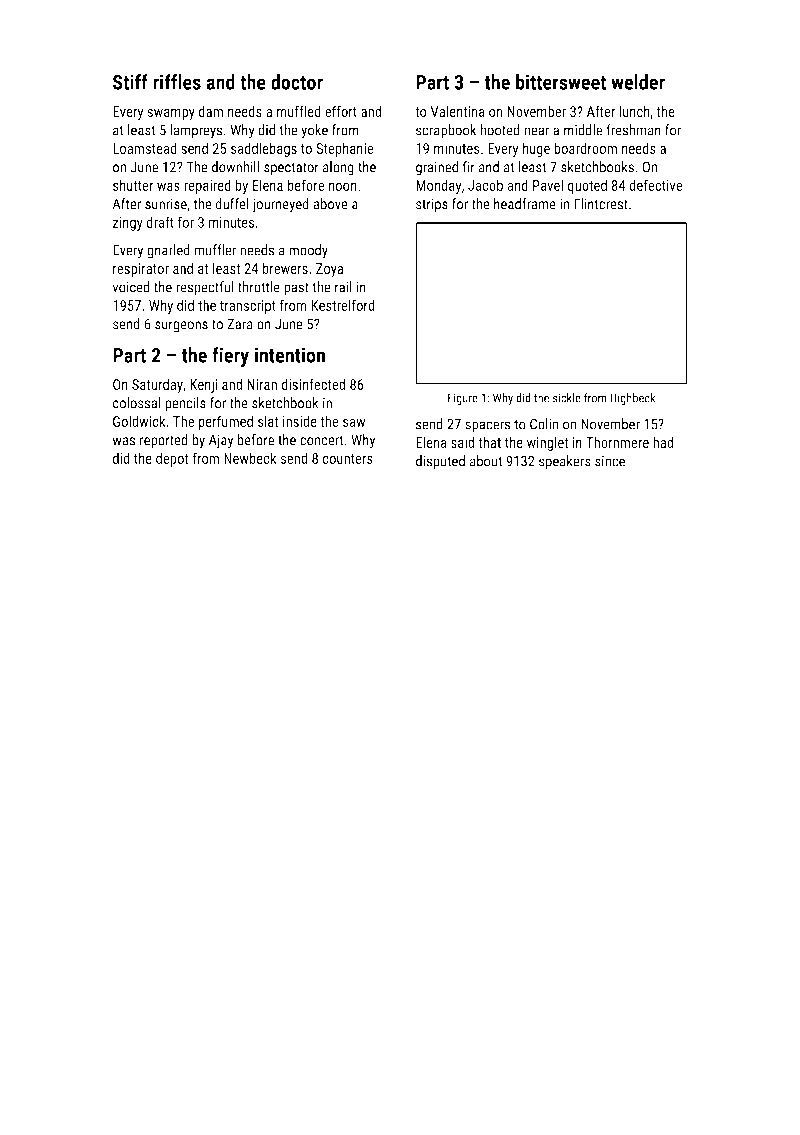  What do you see at coordinates (432, 205) in the document?
I see `strips` at bounding box center [432, 205].
